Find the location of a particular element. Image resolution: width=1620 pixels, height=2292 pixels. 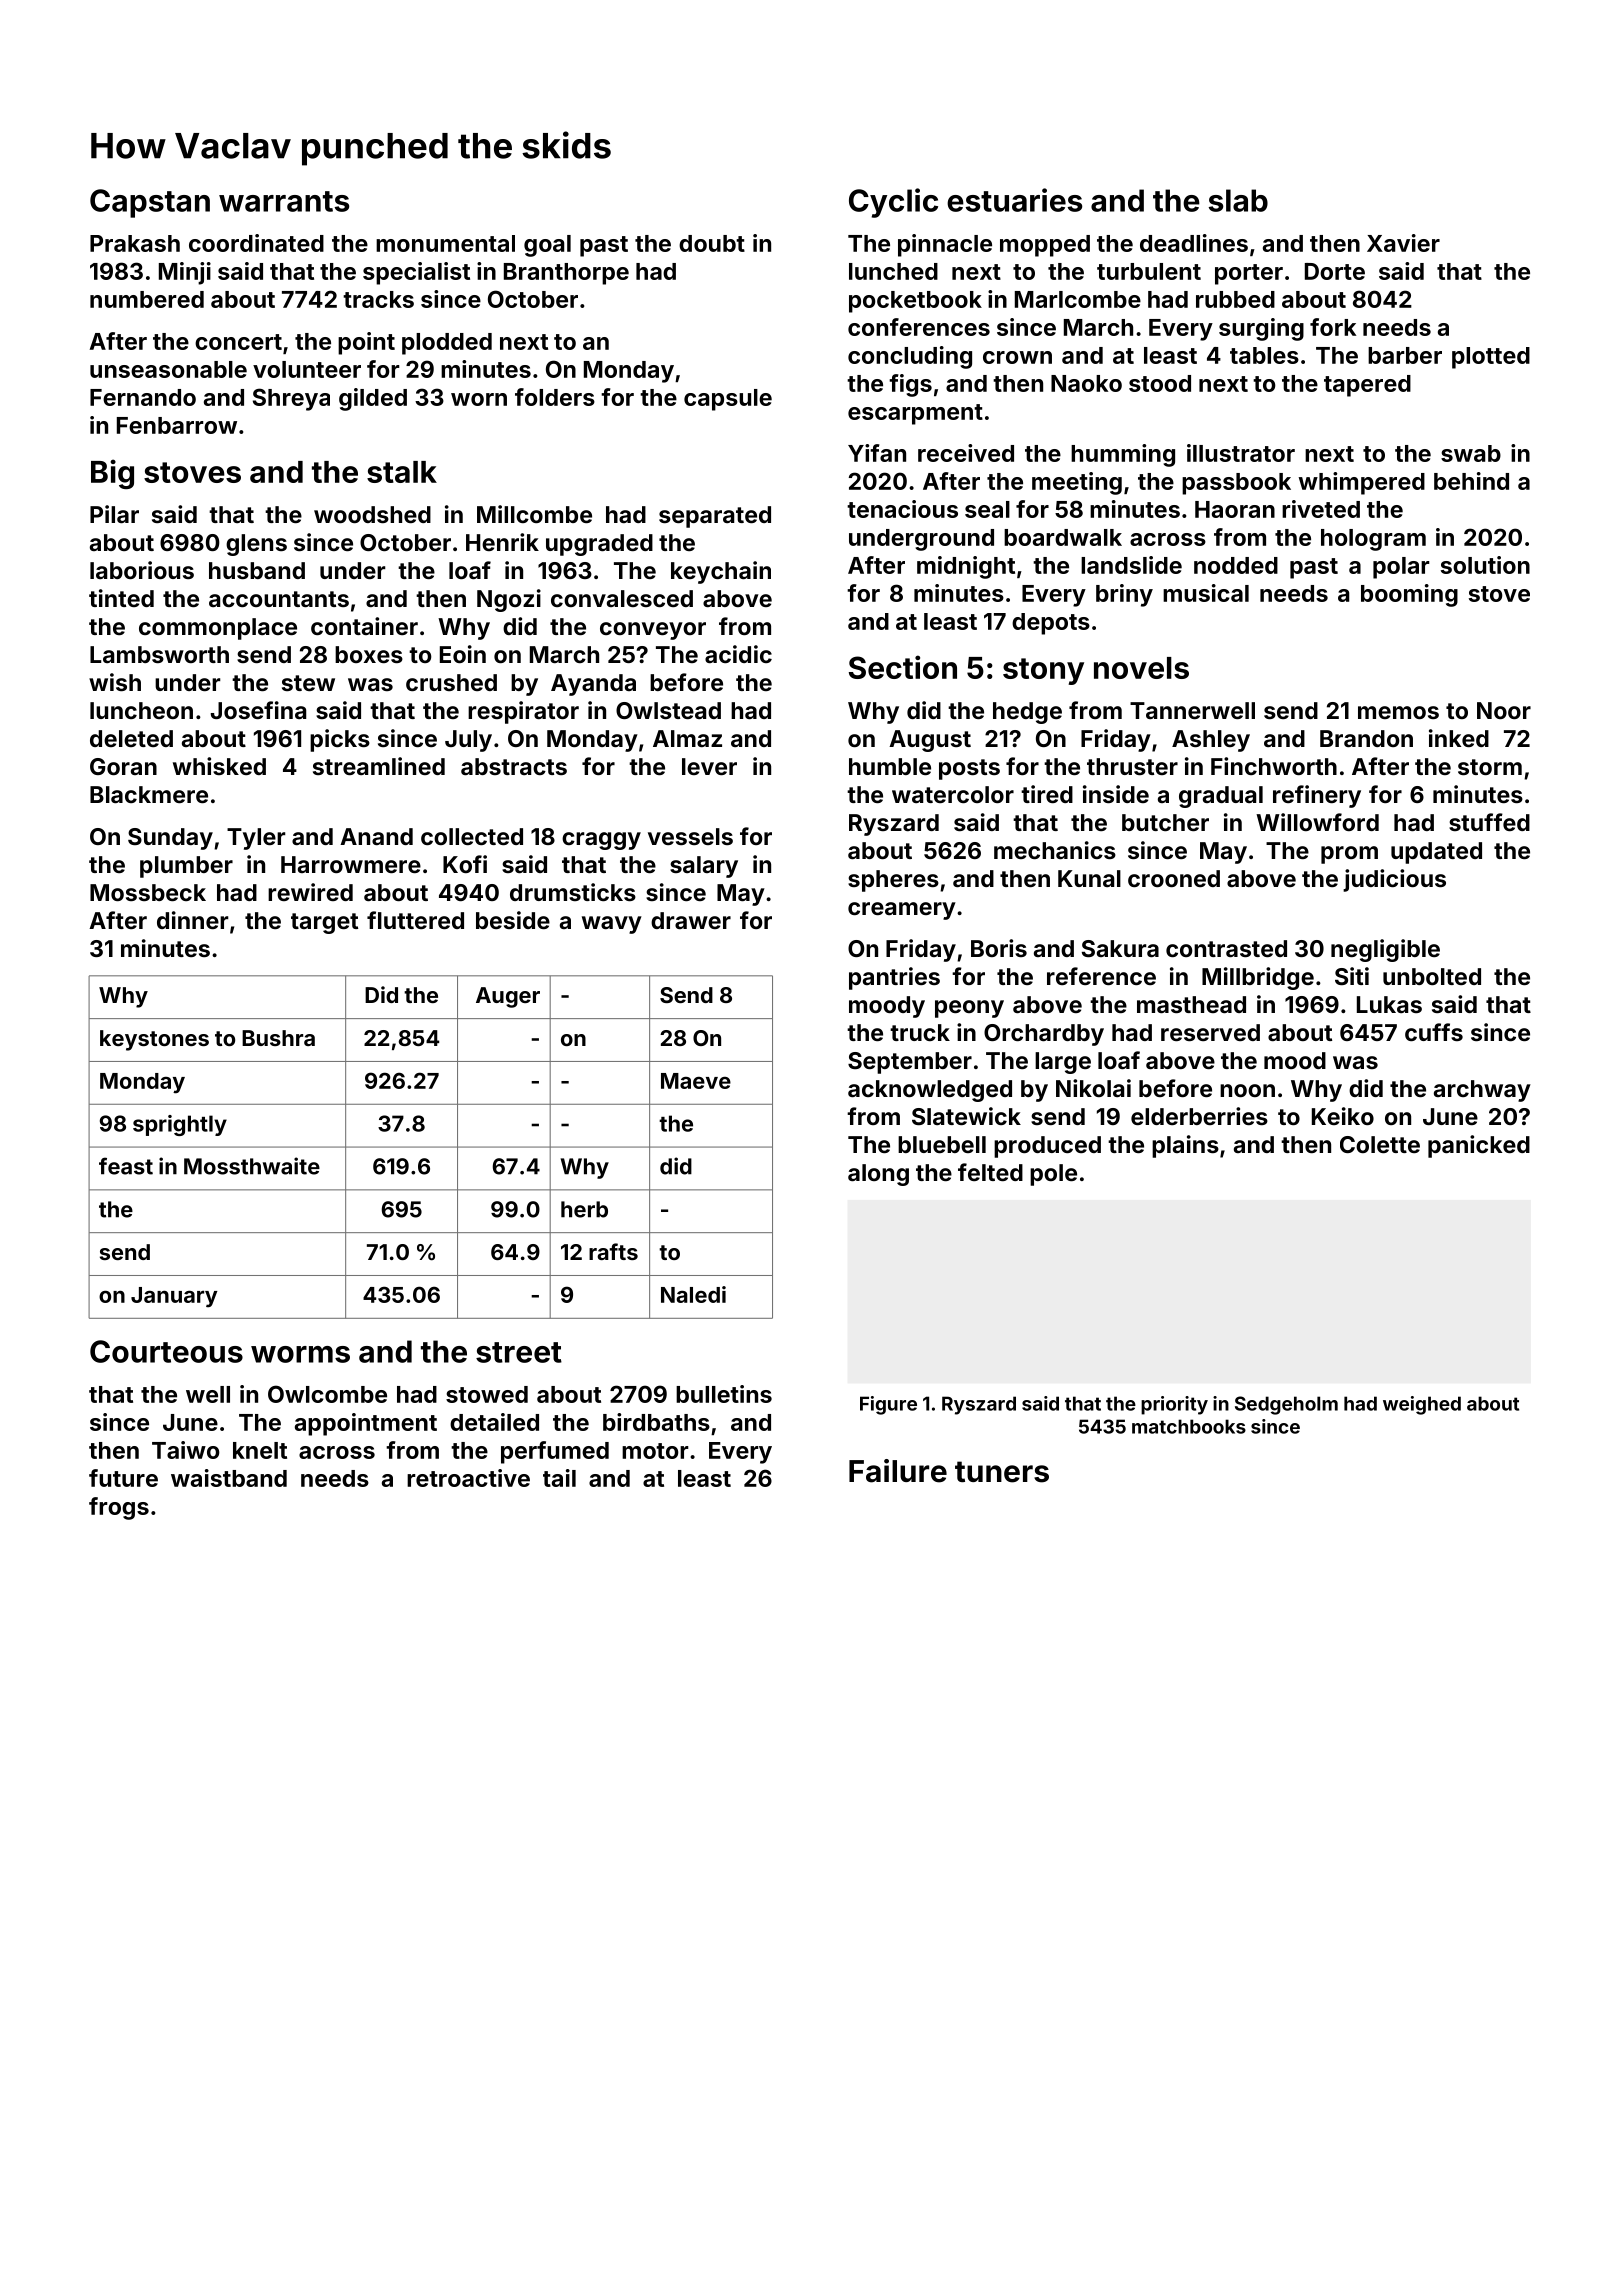

motor is located at coordinates (655, 1451).
